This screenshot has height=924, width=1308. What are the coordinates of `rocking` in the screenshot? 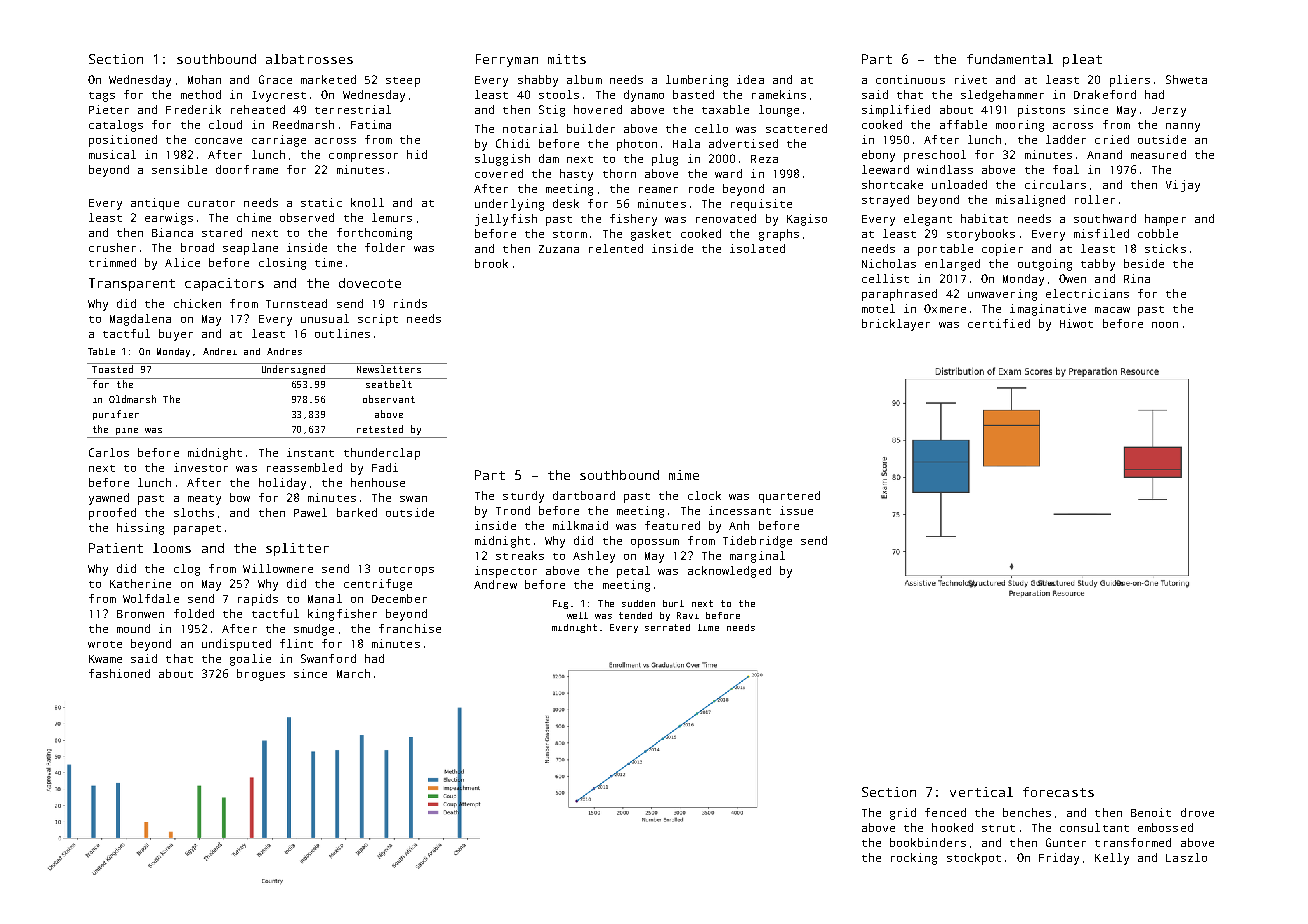 It's located at (914, 859).
